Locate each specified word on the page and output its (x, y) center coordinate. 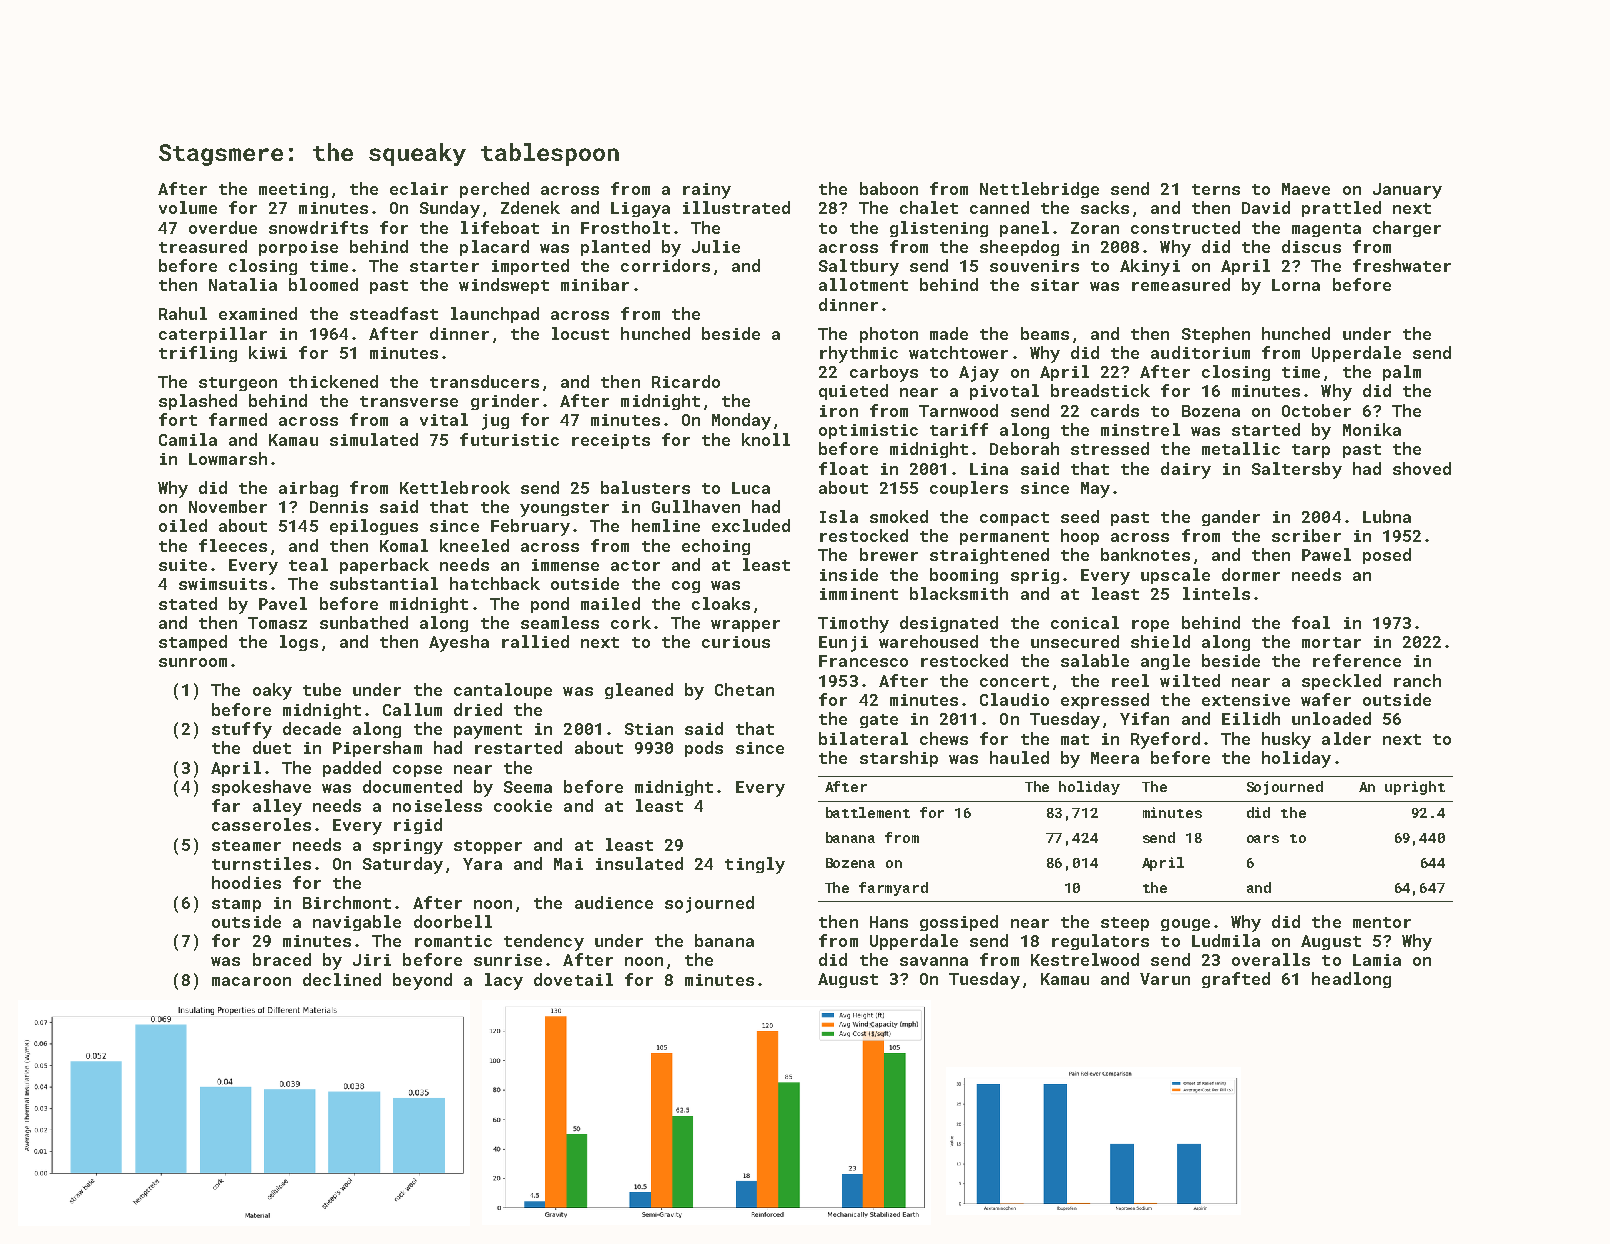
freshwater (1402, 265)
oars (1263, 839)
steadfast (394, 313)
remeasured (1181, 284)
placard (494, 248)
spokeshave (261, 788)
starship (899, 759)
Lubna (1387, 516)
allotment (863, 284)
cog (686, 587)
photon (889, 335)
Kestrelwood (1085, 959)
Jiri (372, 960)
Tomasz (277, 623)
